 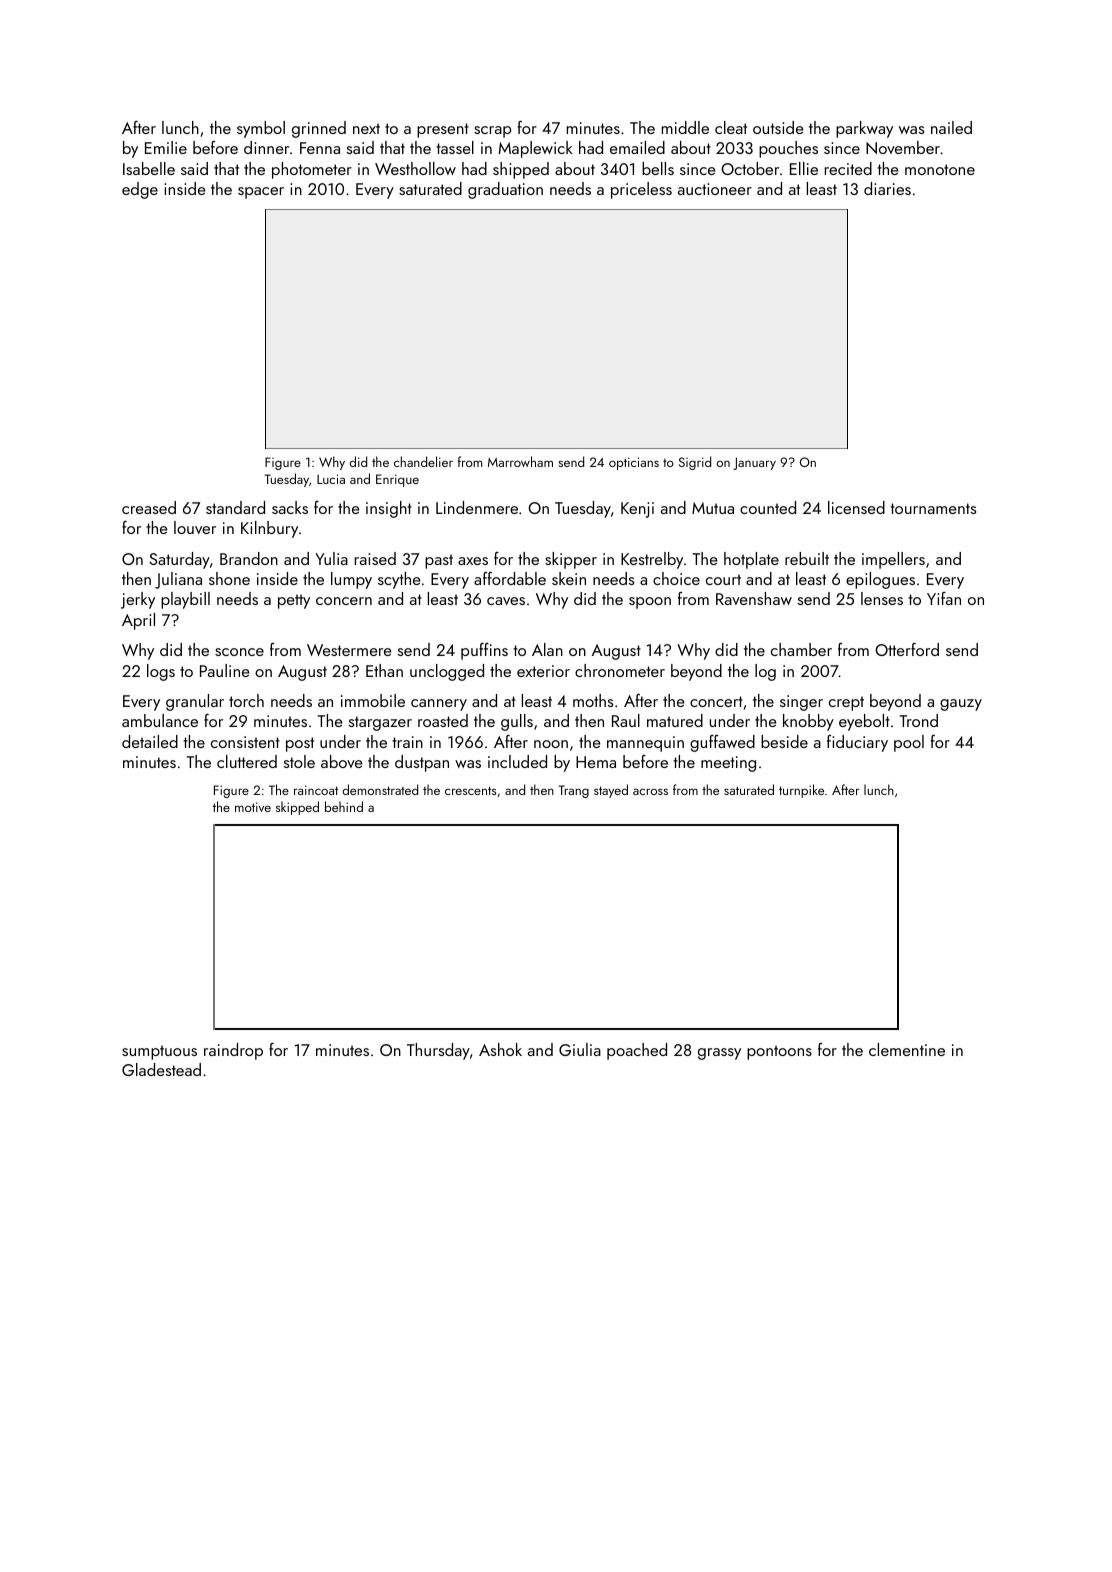 I want to click on spacer, so click(x=261, y=193).
